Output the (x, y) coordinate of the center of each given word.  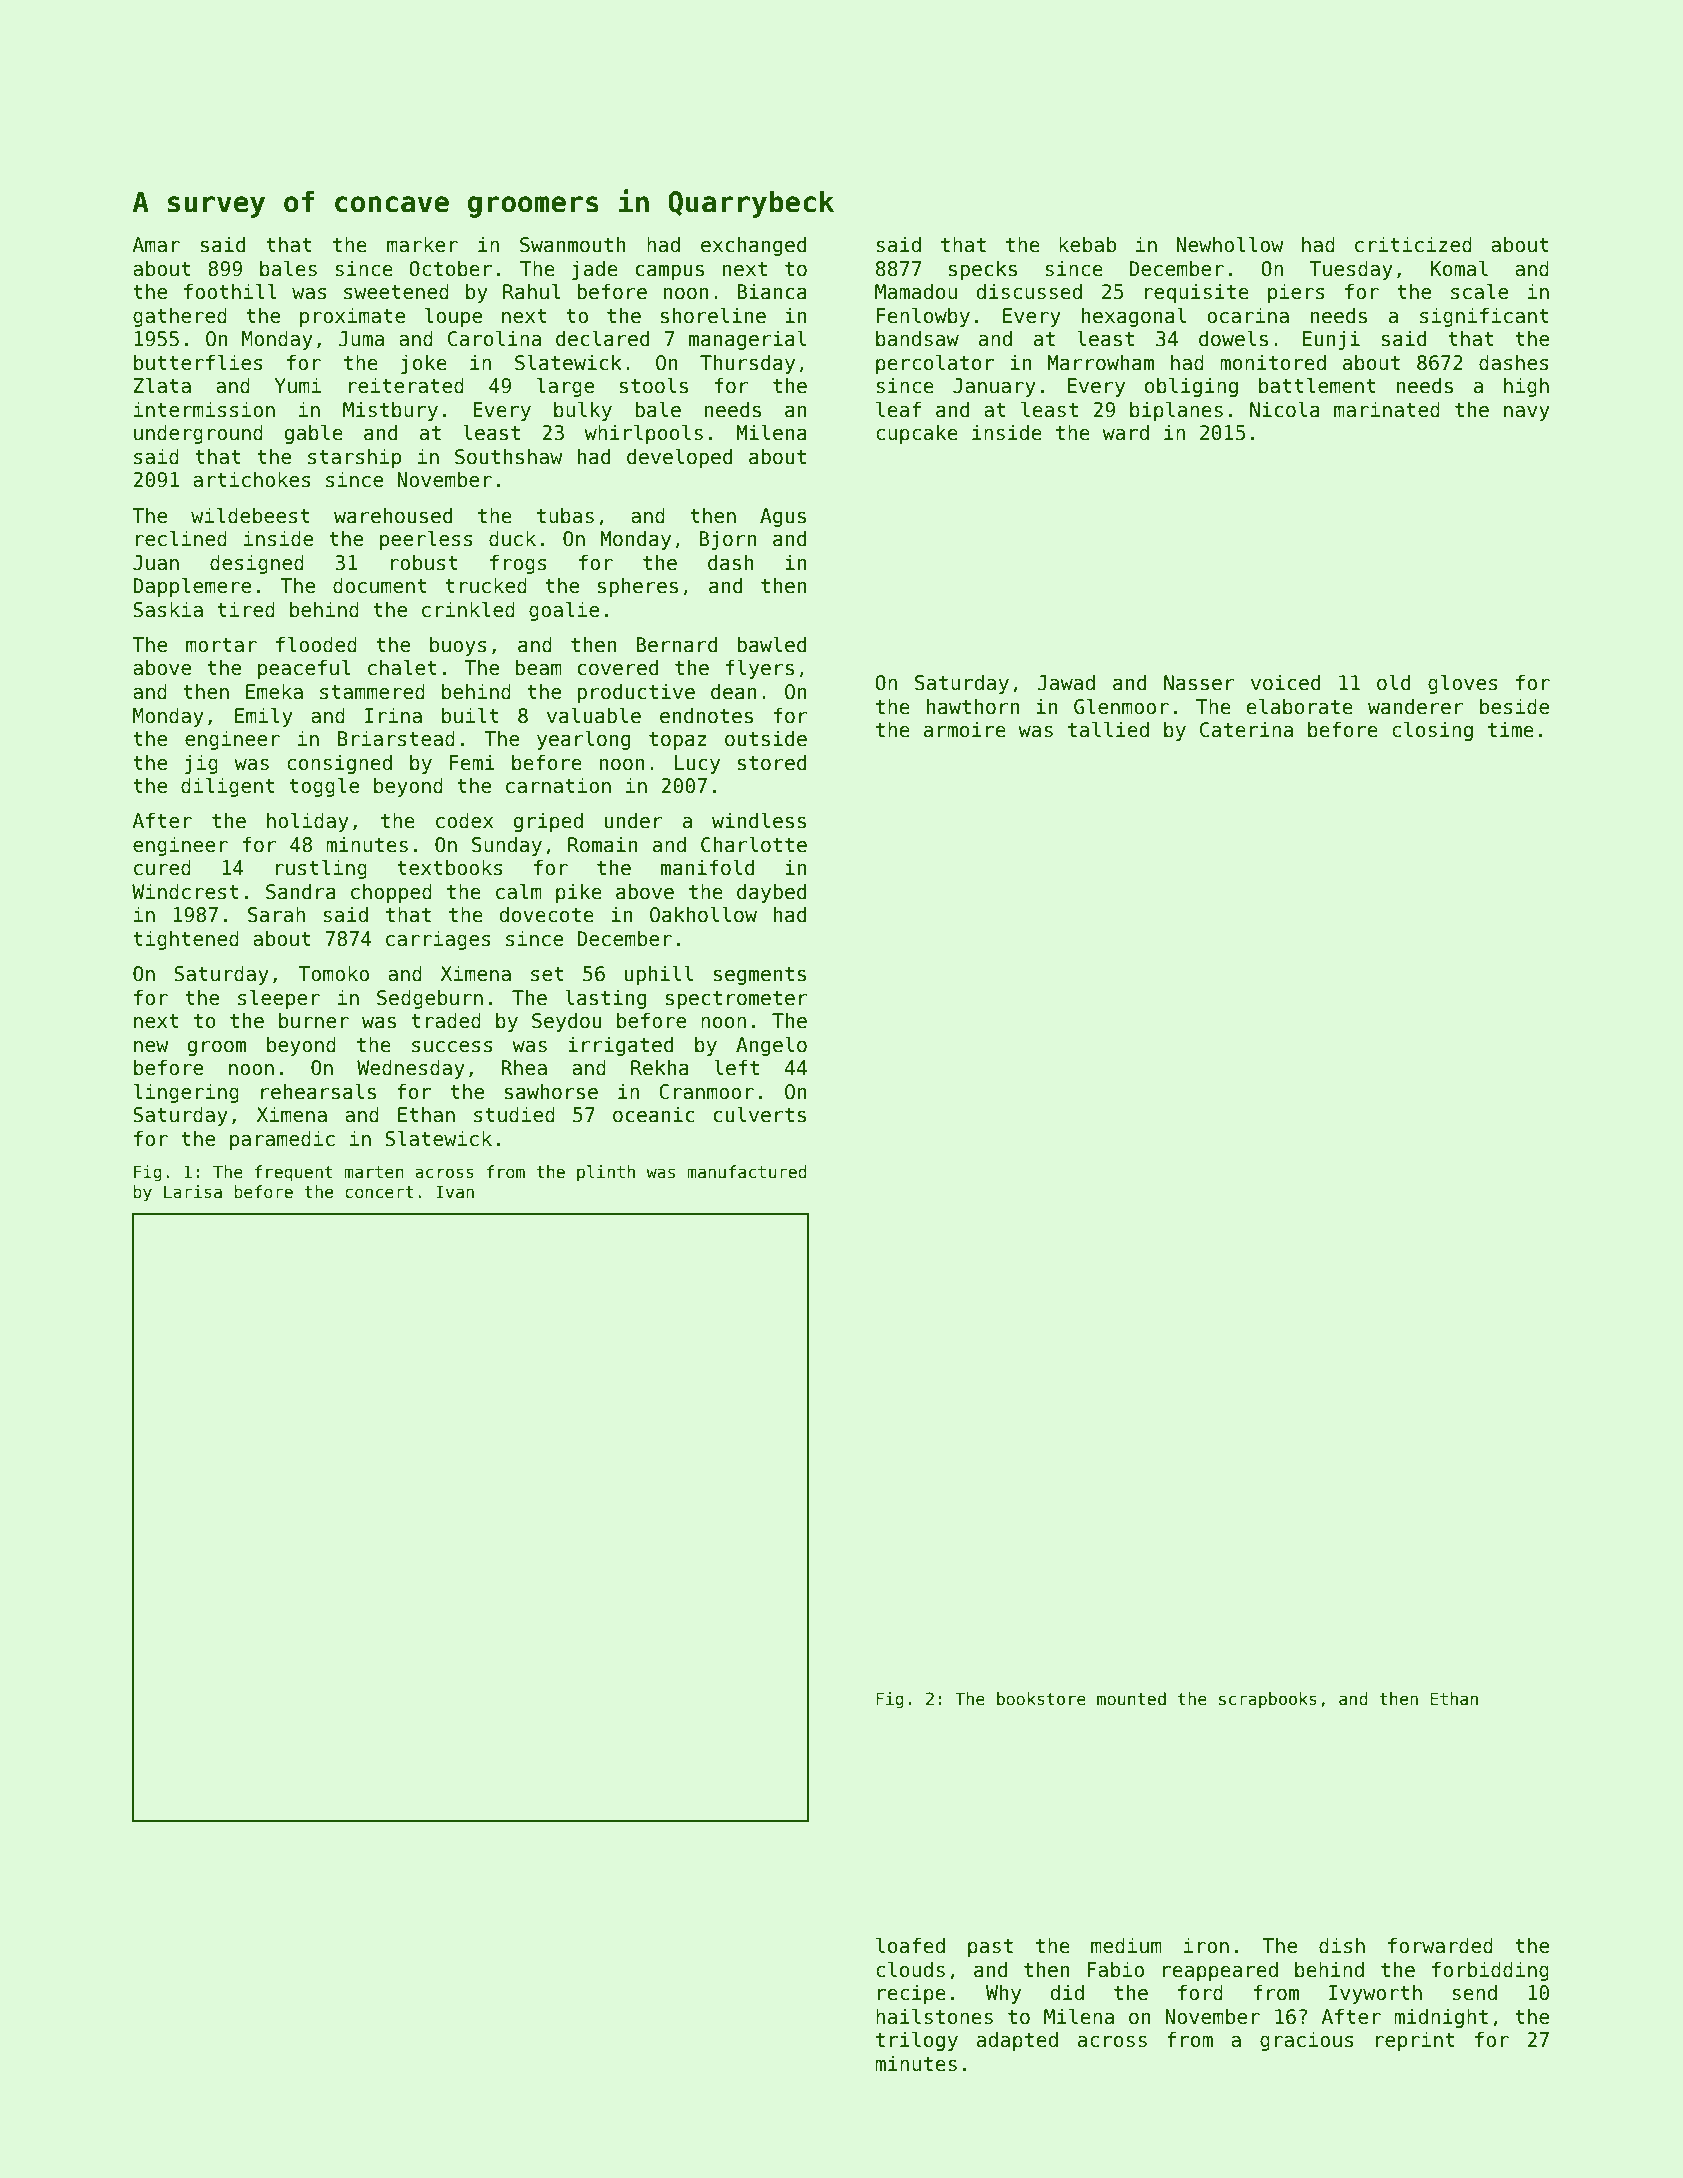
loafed (910, 1945)
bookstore (1041, 1699)
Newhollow (1230, 244)
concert (379, 1192)
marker (422, 244)
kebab (1087, 244)
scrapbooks (1268, 1700)
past (990, 1948)
